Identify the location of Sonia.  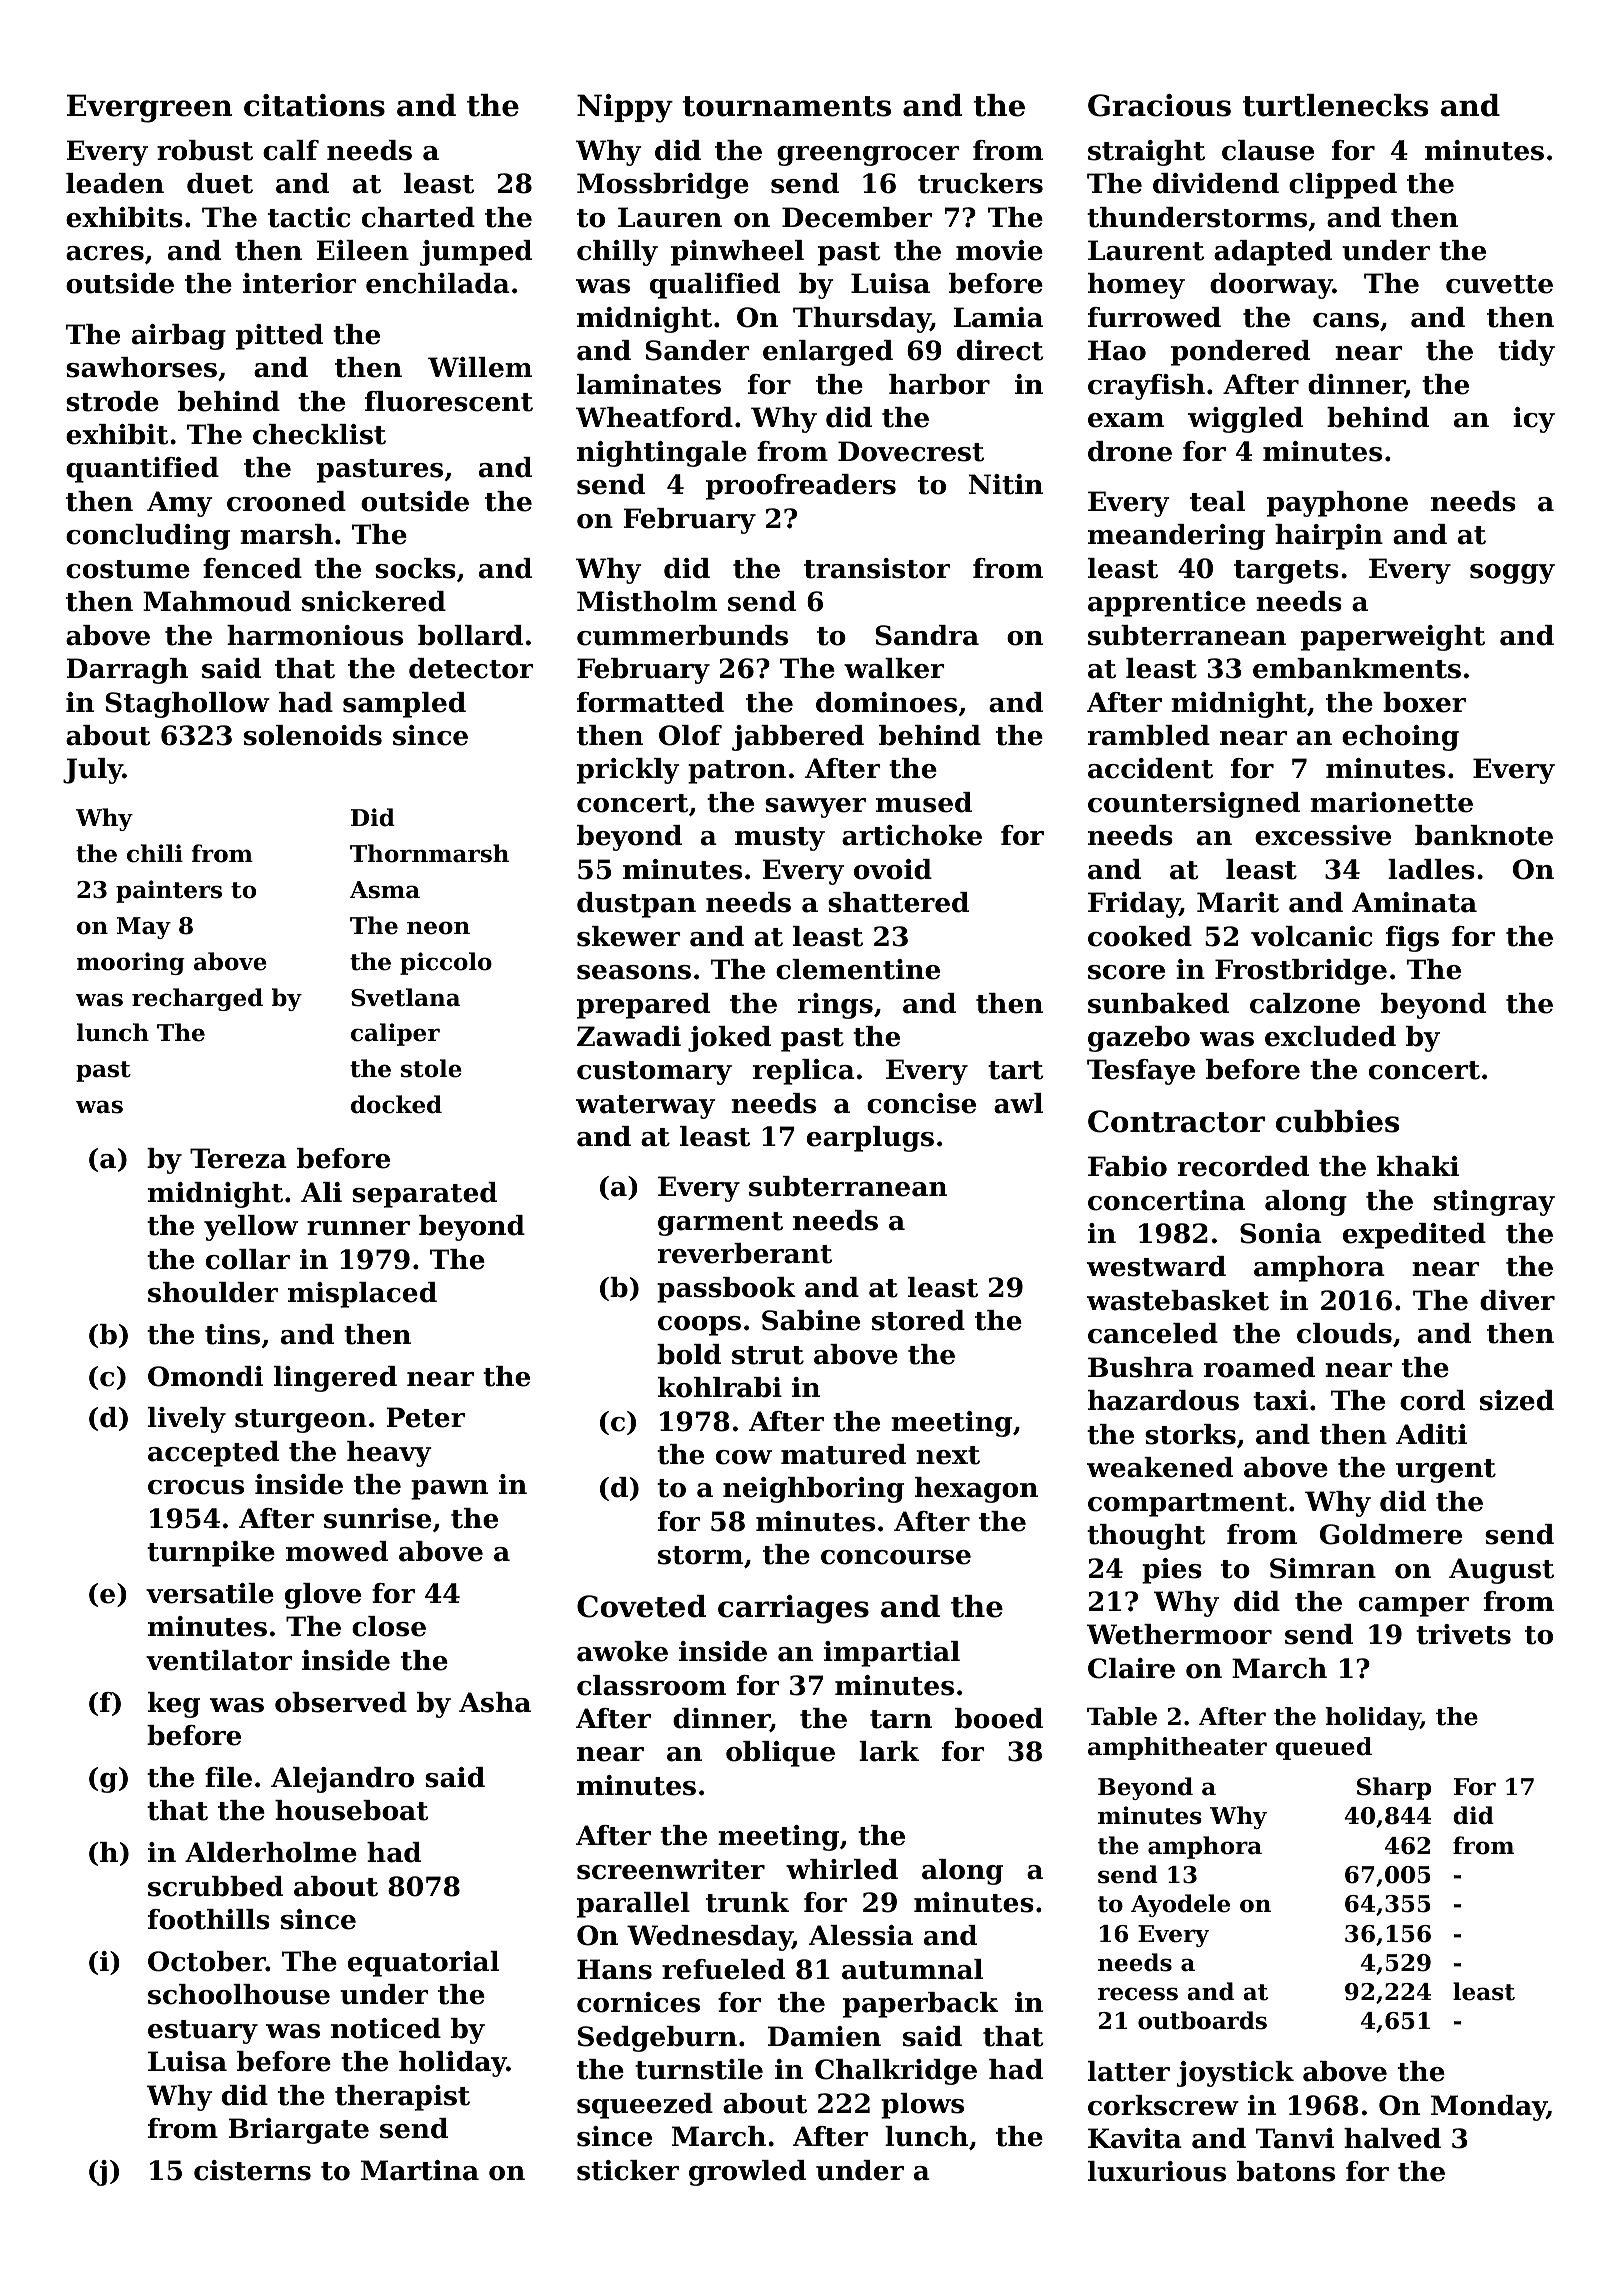
(1281, 1233).
